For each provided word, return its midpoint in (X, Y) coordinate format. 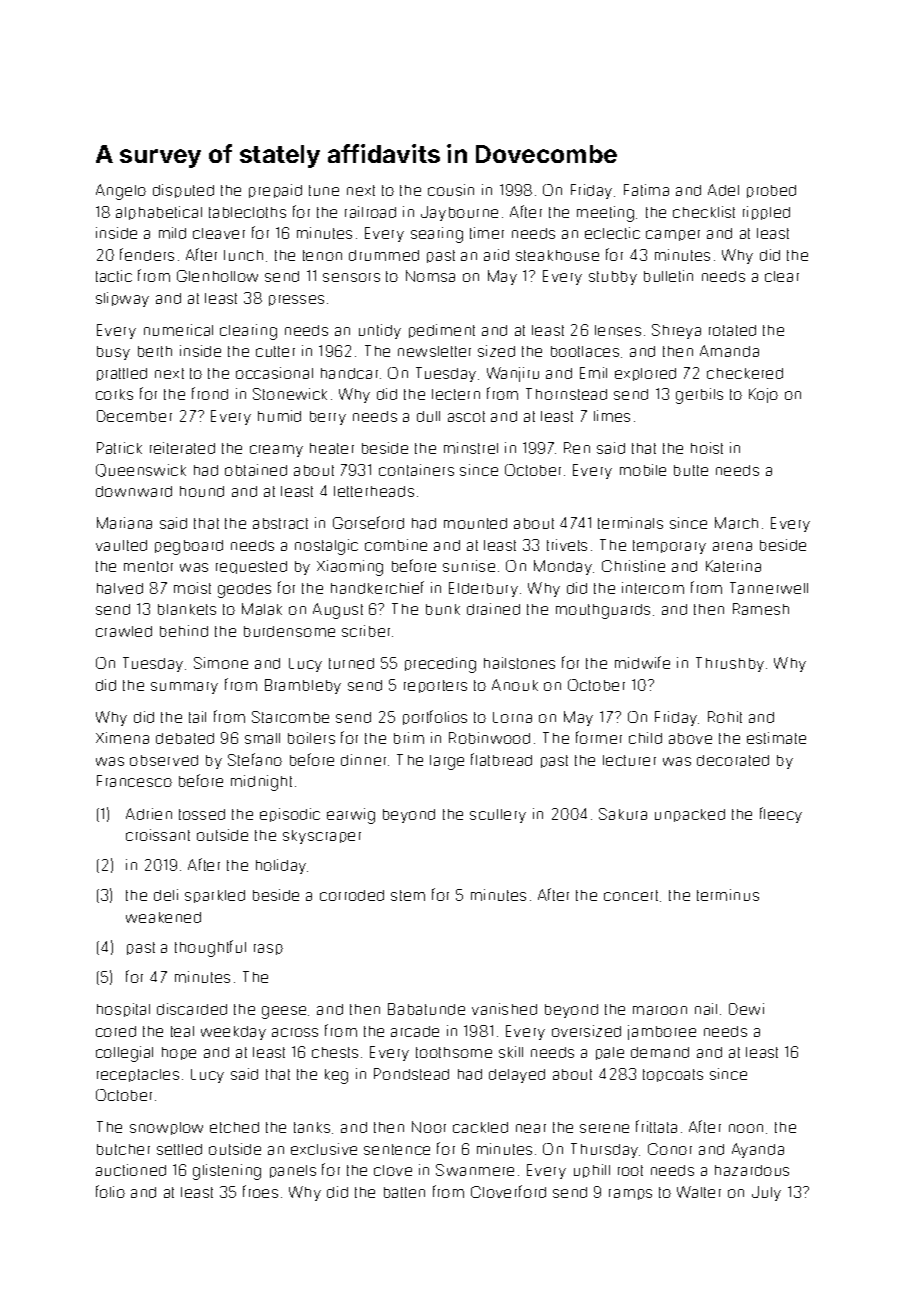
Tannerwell (769, 588)
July (766, 1193)
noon (746, 1128)
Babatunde (426, 1009)
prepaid (275, 191)
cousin (451, 190)
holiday (281, 866)
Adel (723, 190)
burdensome (289, 631)
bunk (443, 609)
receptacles (138, 1075)
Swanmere (475, 1170)
